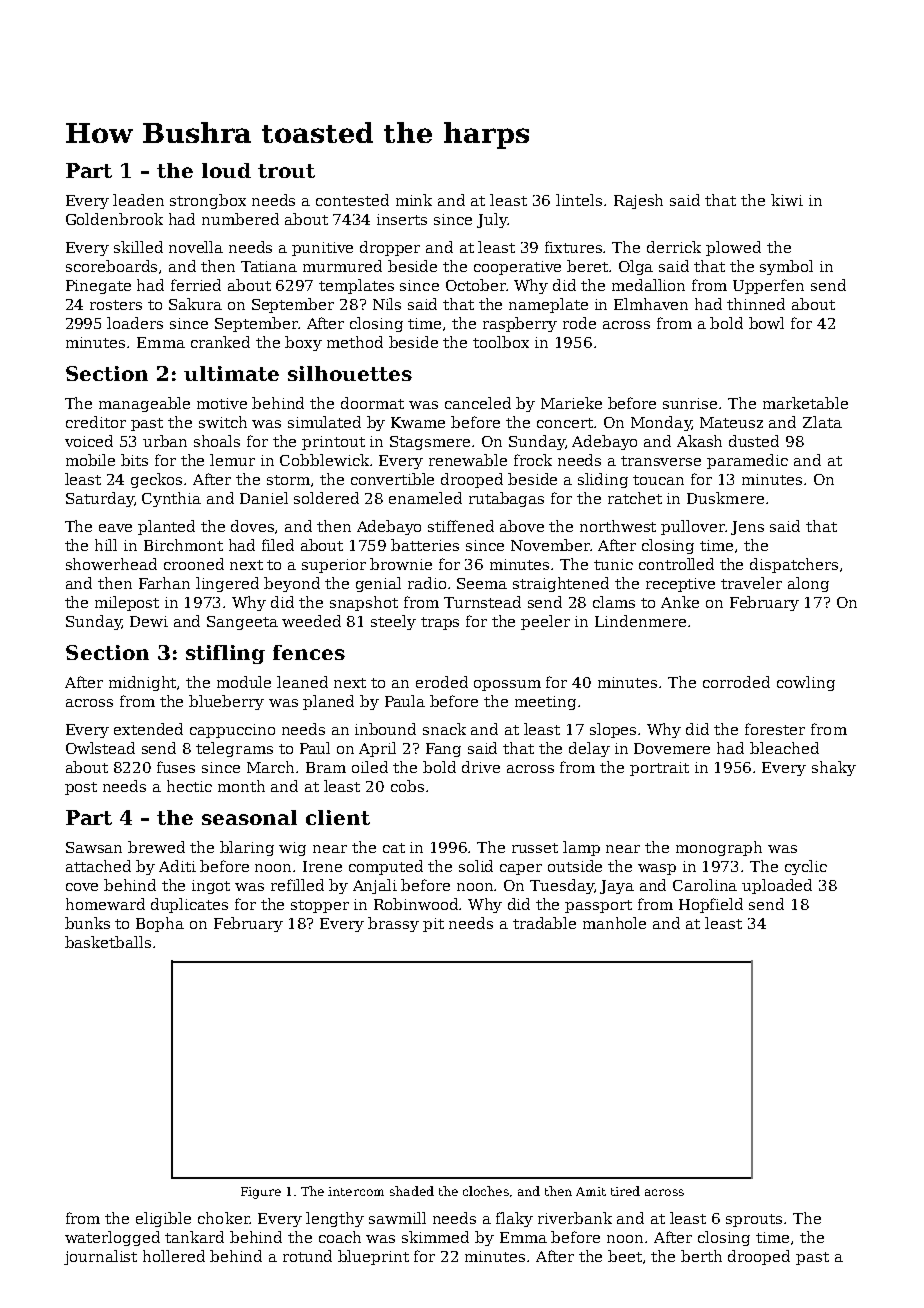  What do you see at coordinates (766, 323) in the image?
I see `bowl` at bounding box center [766, 323].
